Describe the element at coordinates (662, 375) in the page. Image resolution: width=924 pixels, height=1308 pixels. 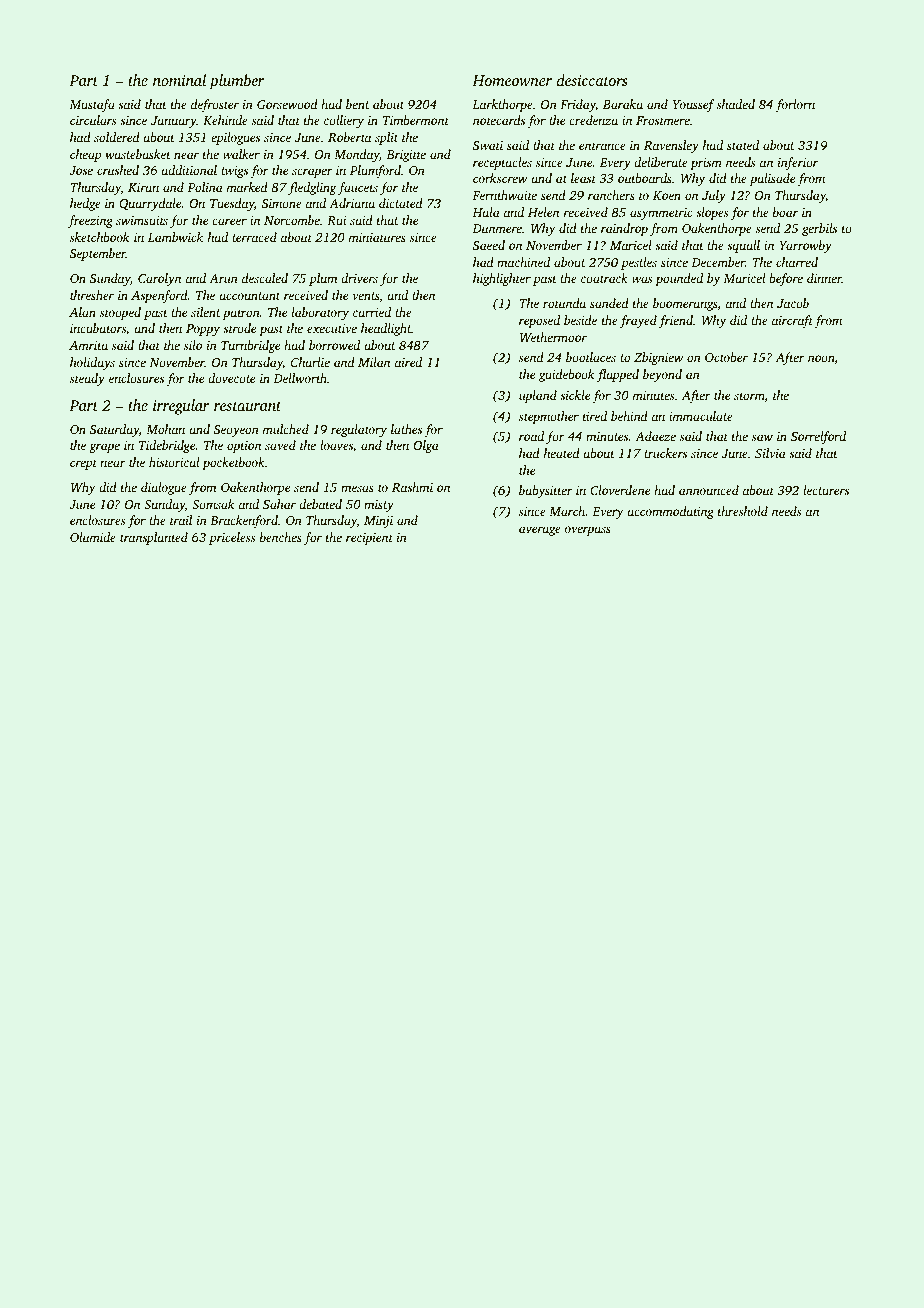
I see `beyond` at that location.
